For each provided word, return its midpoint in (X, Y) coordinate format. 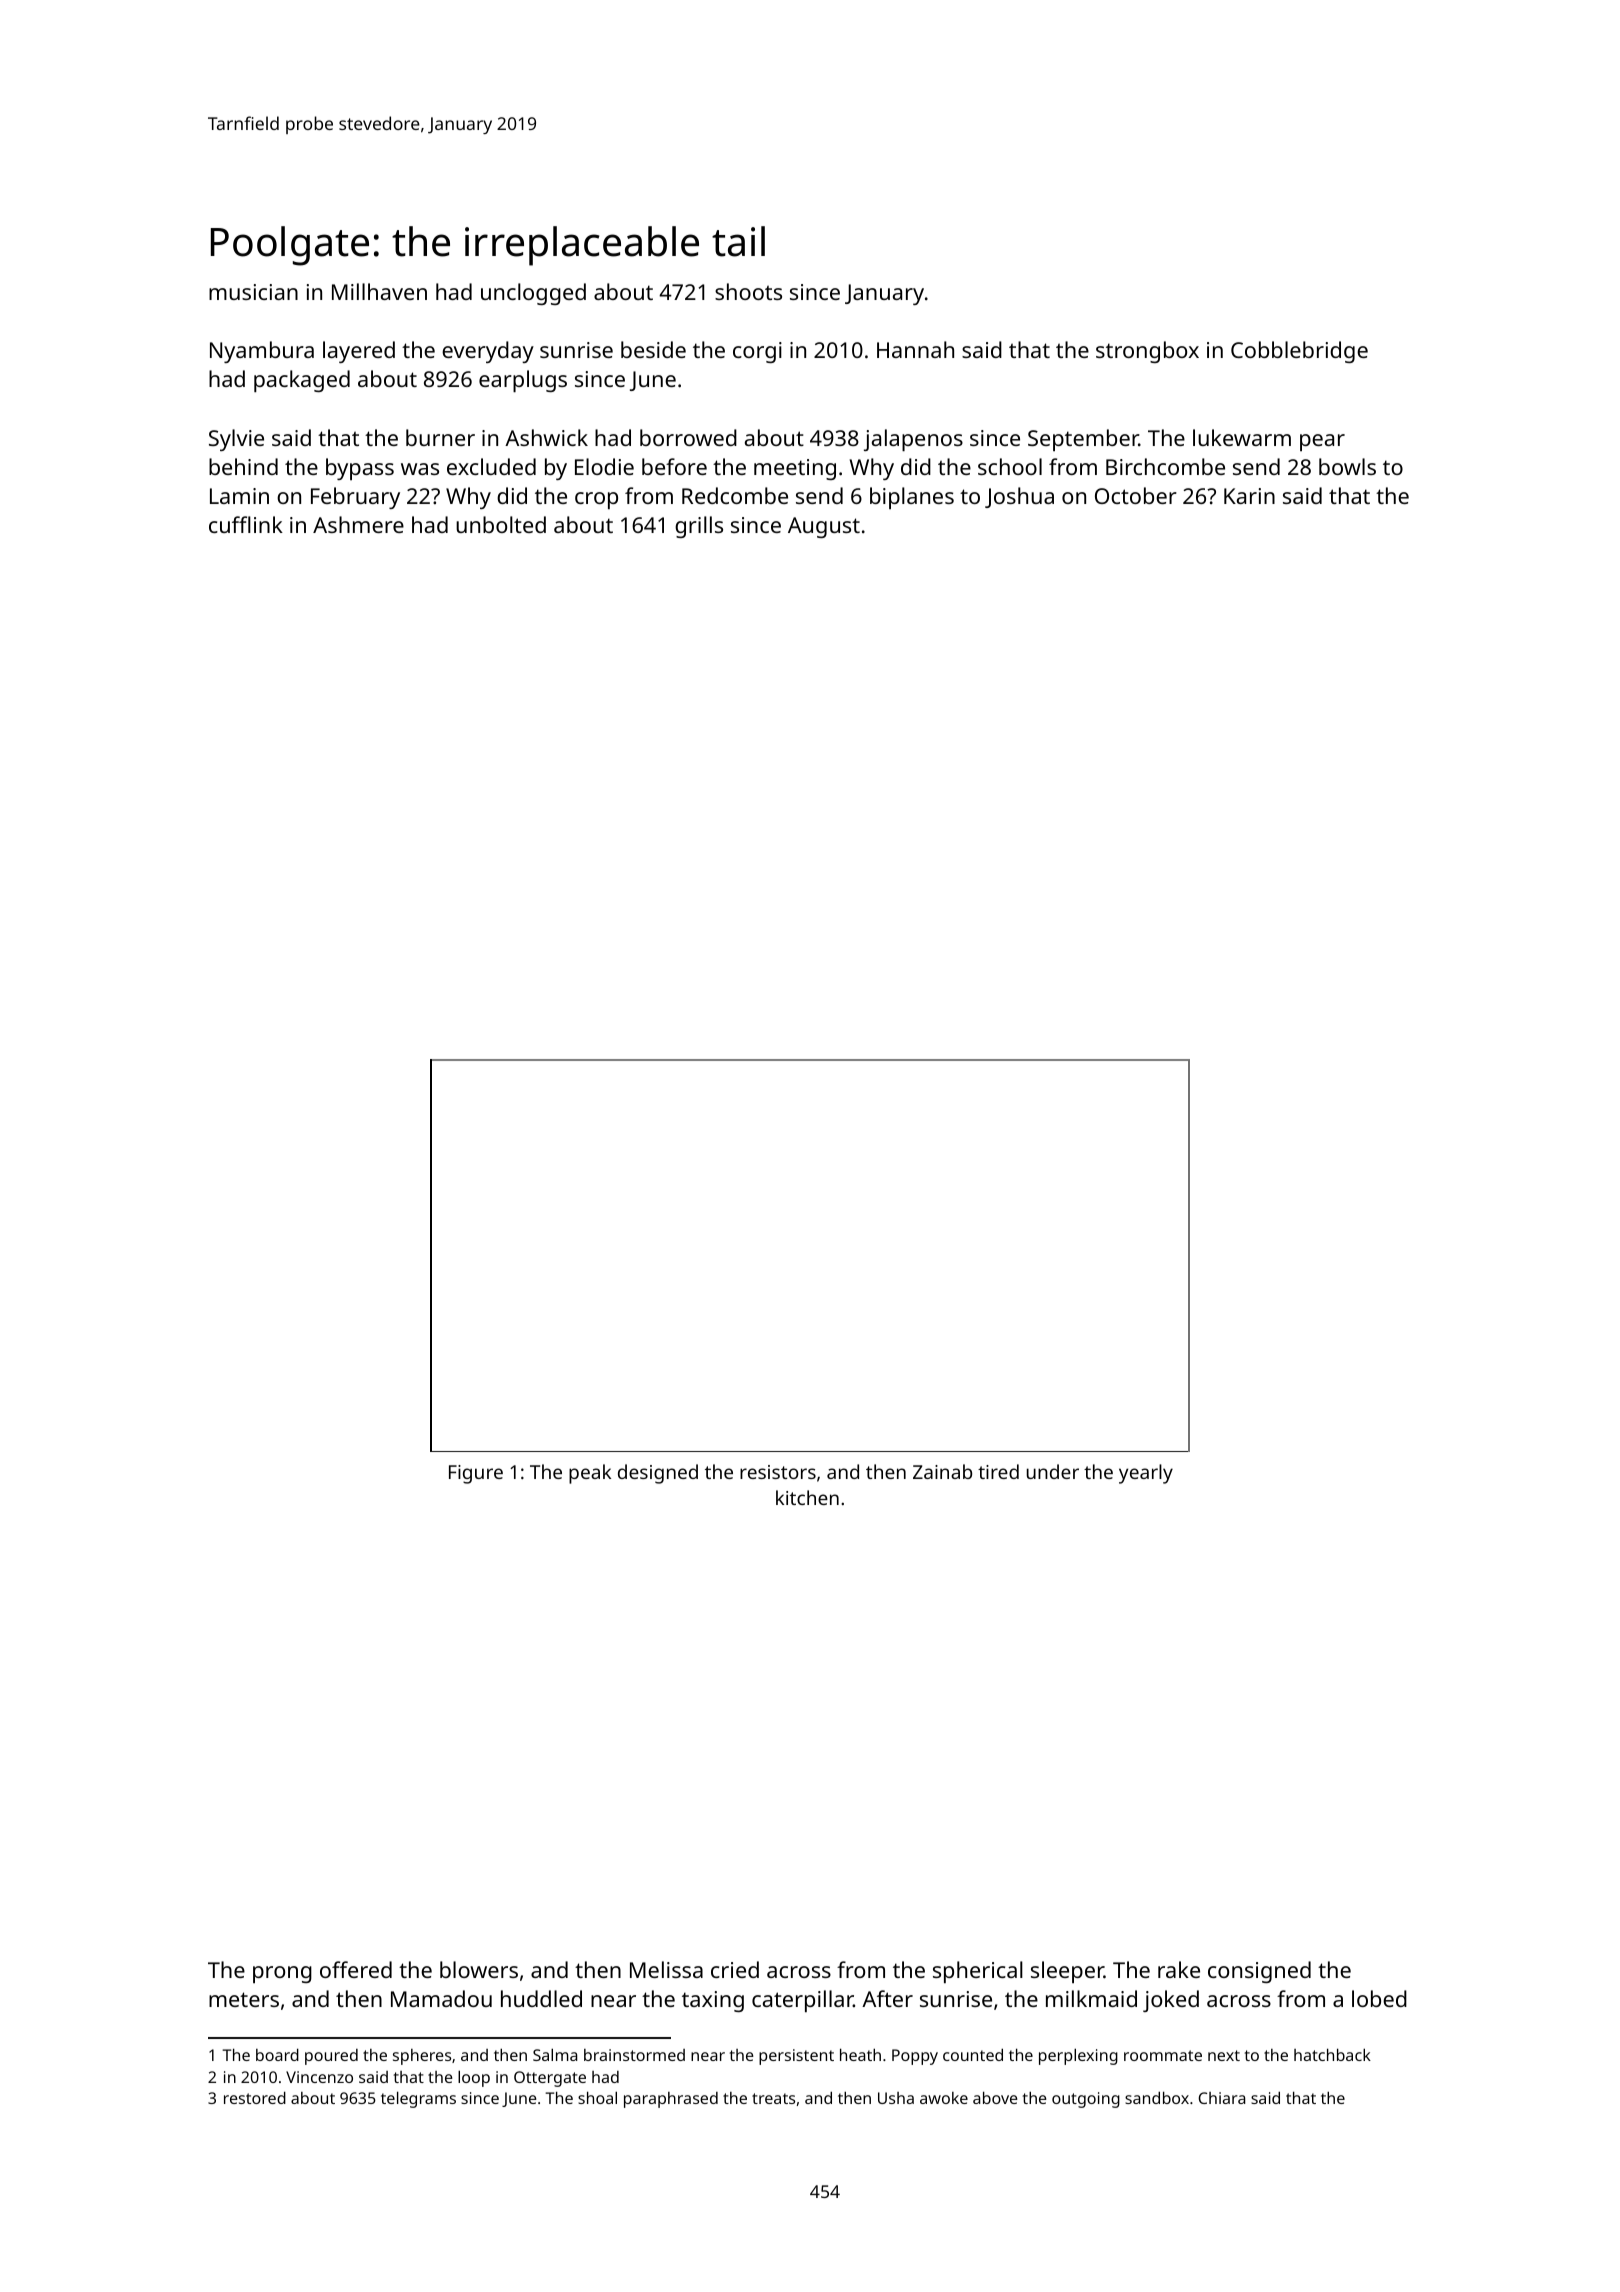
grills (699, 527)
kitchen (807, 1497)
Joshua (1019, 497)
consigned (1259, 1972)
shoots (748, 291)
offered (356, 1969)
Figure (476, 1474)
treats (773, 2098)
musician (253, 292)
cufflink (246, 524)
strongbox (1147, 352)
